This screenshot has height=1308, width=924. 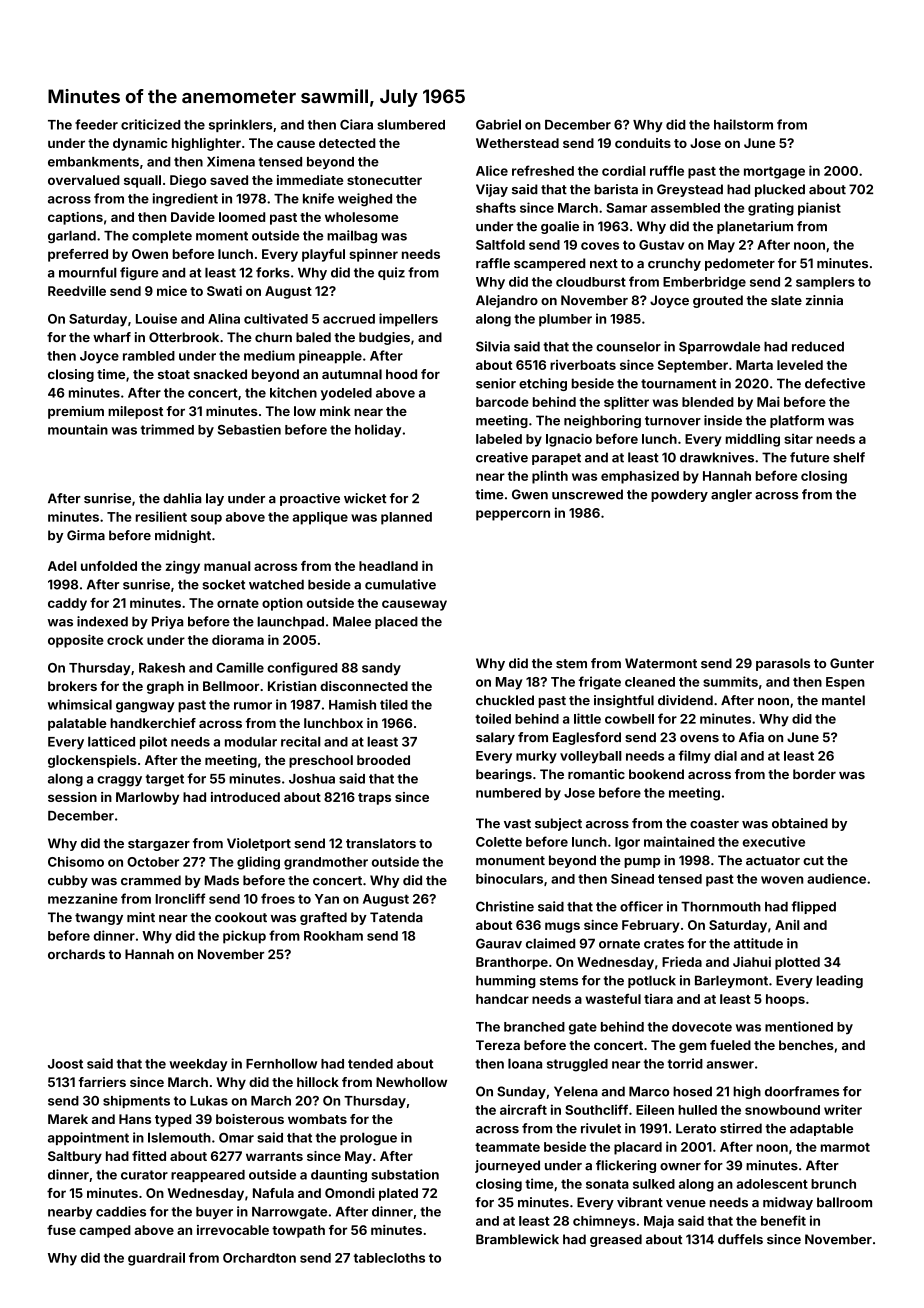 What do you see at coordinates (112, 337) in the screenshot?
I see `wharf` at bounding box center [112, 337].
